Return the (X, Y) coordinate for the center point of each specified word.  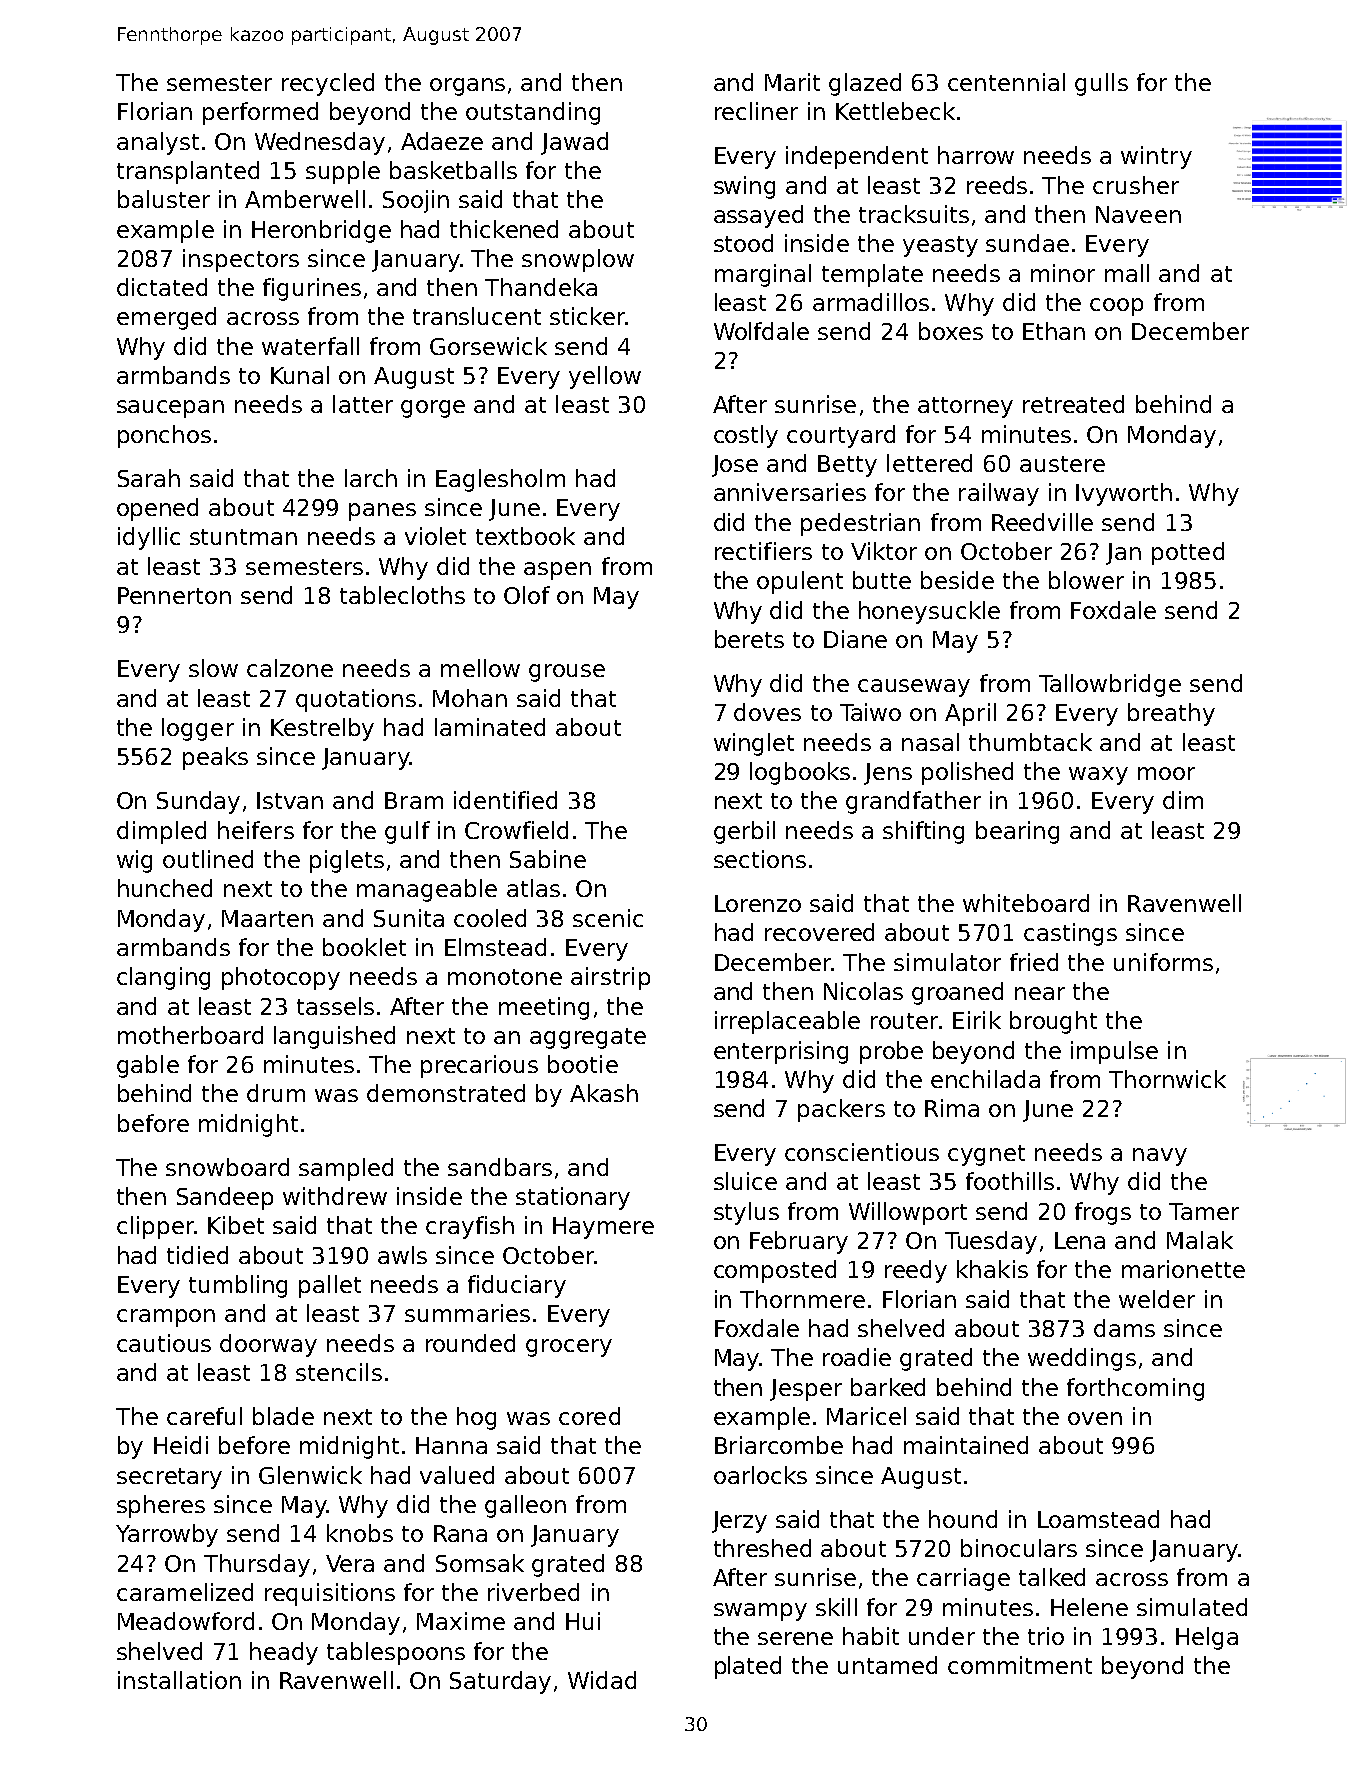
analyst (158, 143)
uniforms (1163, 962)
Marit (792, 82)
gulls (1101, 84)
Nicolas (863, 991)
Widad (602, 1680)
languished (334, 1037)
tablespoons (396, 1653)
